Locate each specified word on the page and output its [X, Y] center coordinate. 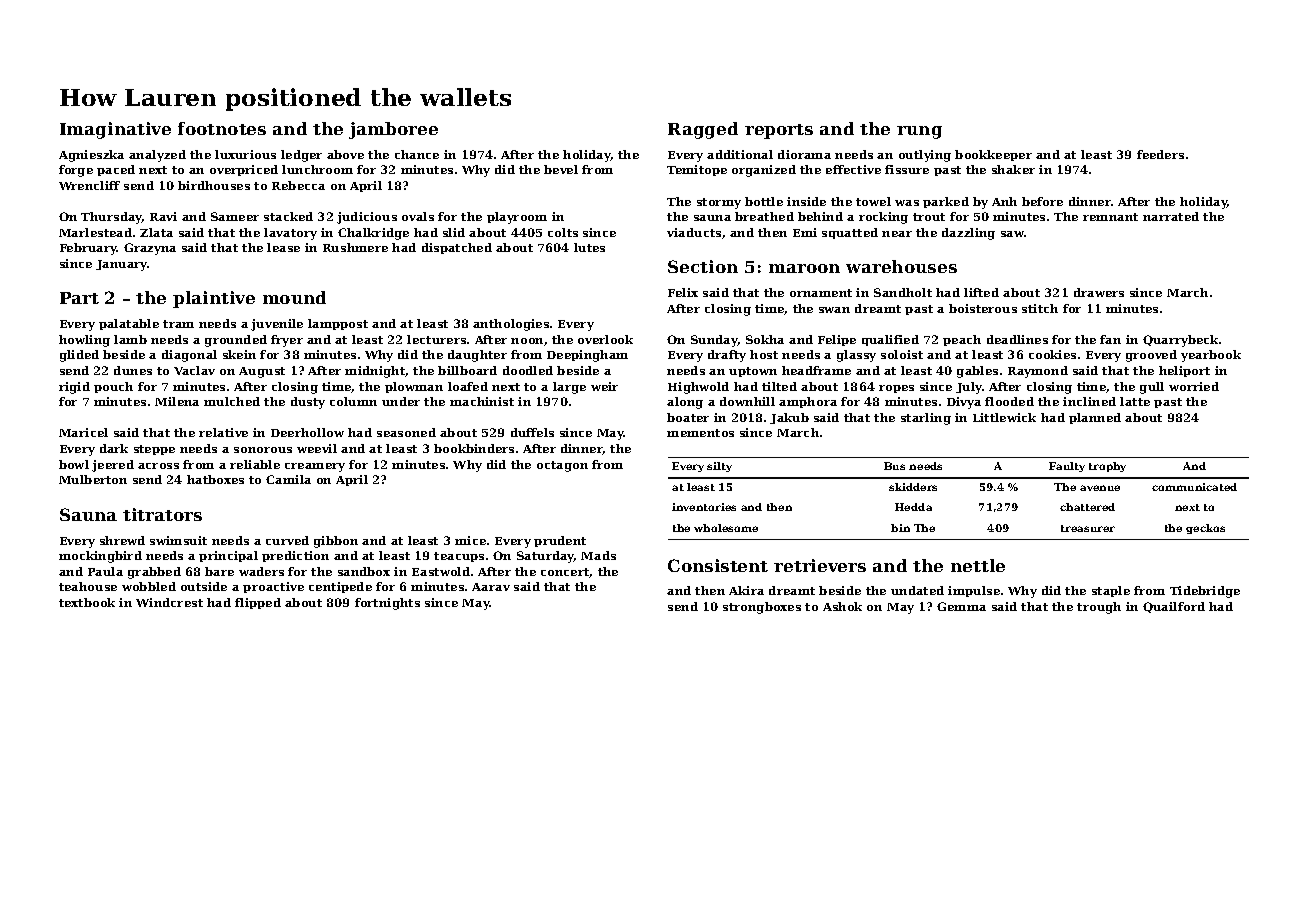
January [121, 265]
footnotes [222, 128]
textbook [87, 602]
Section [703, 266]
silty [719, 467]
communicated [1194, 487]
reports [779, 131]
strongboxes [762, 608]
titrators [162, 514]
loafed [468, 386]
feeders [1160, 154]
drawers [1099, 292]
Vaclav [194, 370]
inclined [1089, 401]
